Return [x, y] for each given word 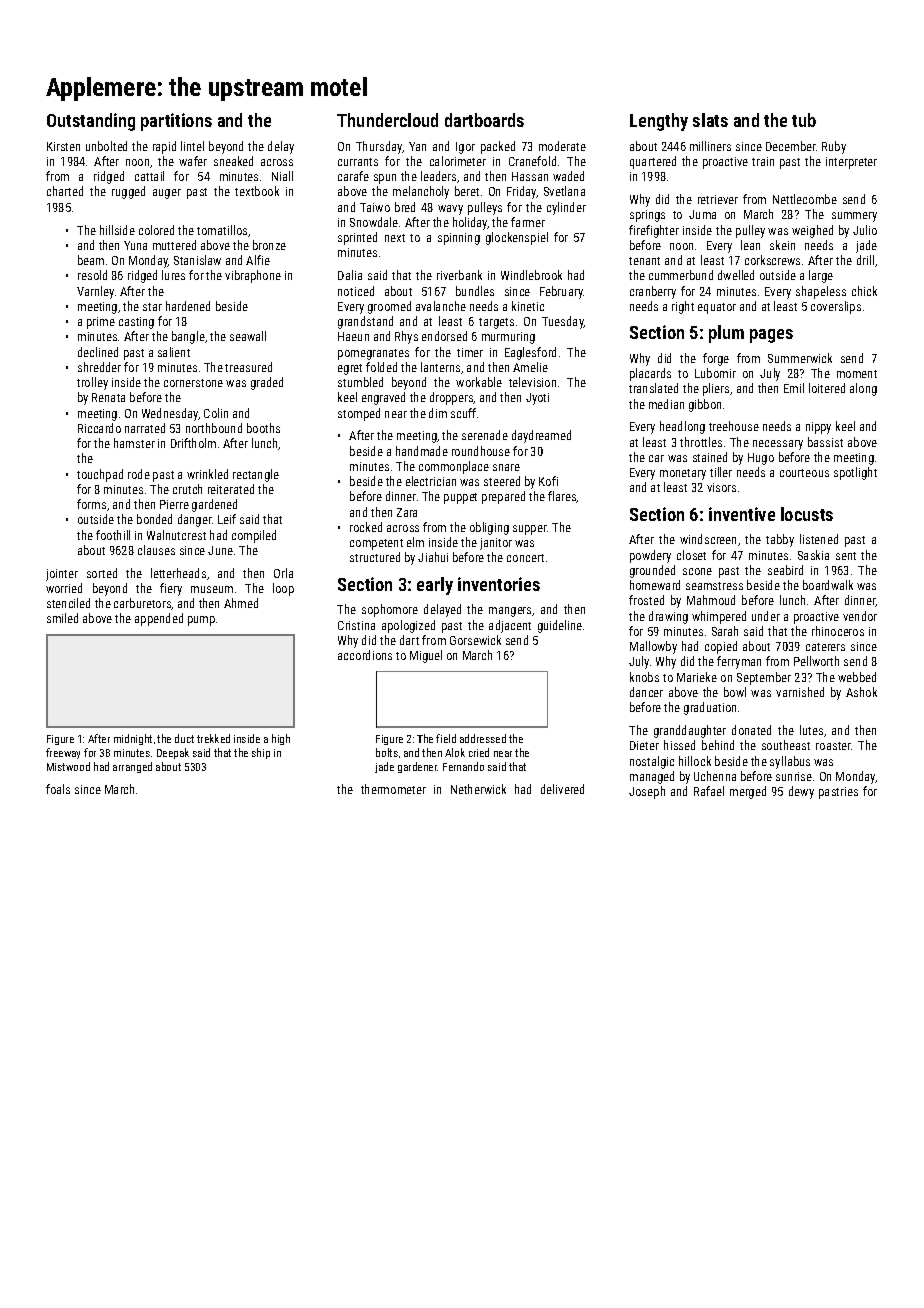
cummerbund [681, 275]
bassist [825, 442]
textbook [257, 191]
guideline [560, 626]
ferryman [739, 662]
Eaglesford [530, 353]
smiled [62, 618]
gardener [418, 767]
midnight [133, 739]
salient [174, 352]
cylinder [566, 208]
